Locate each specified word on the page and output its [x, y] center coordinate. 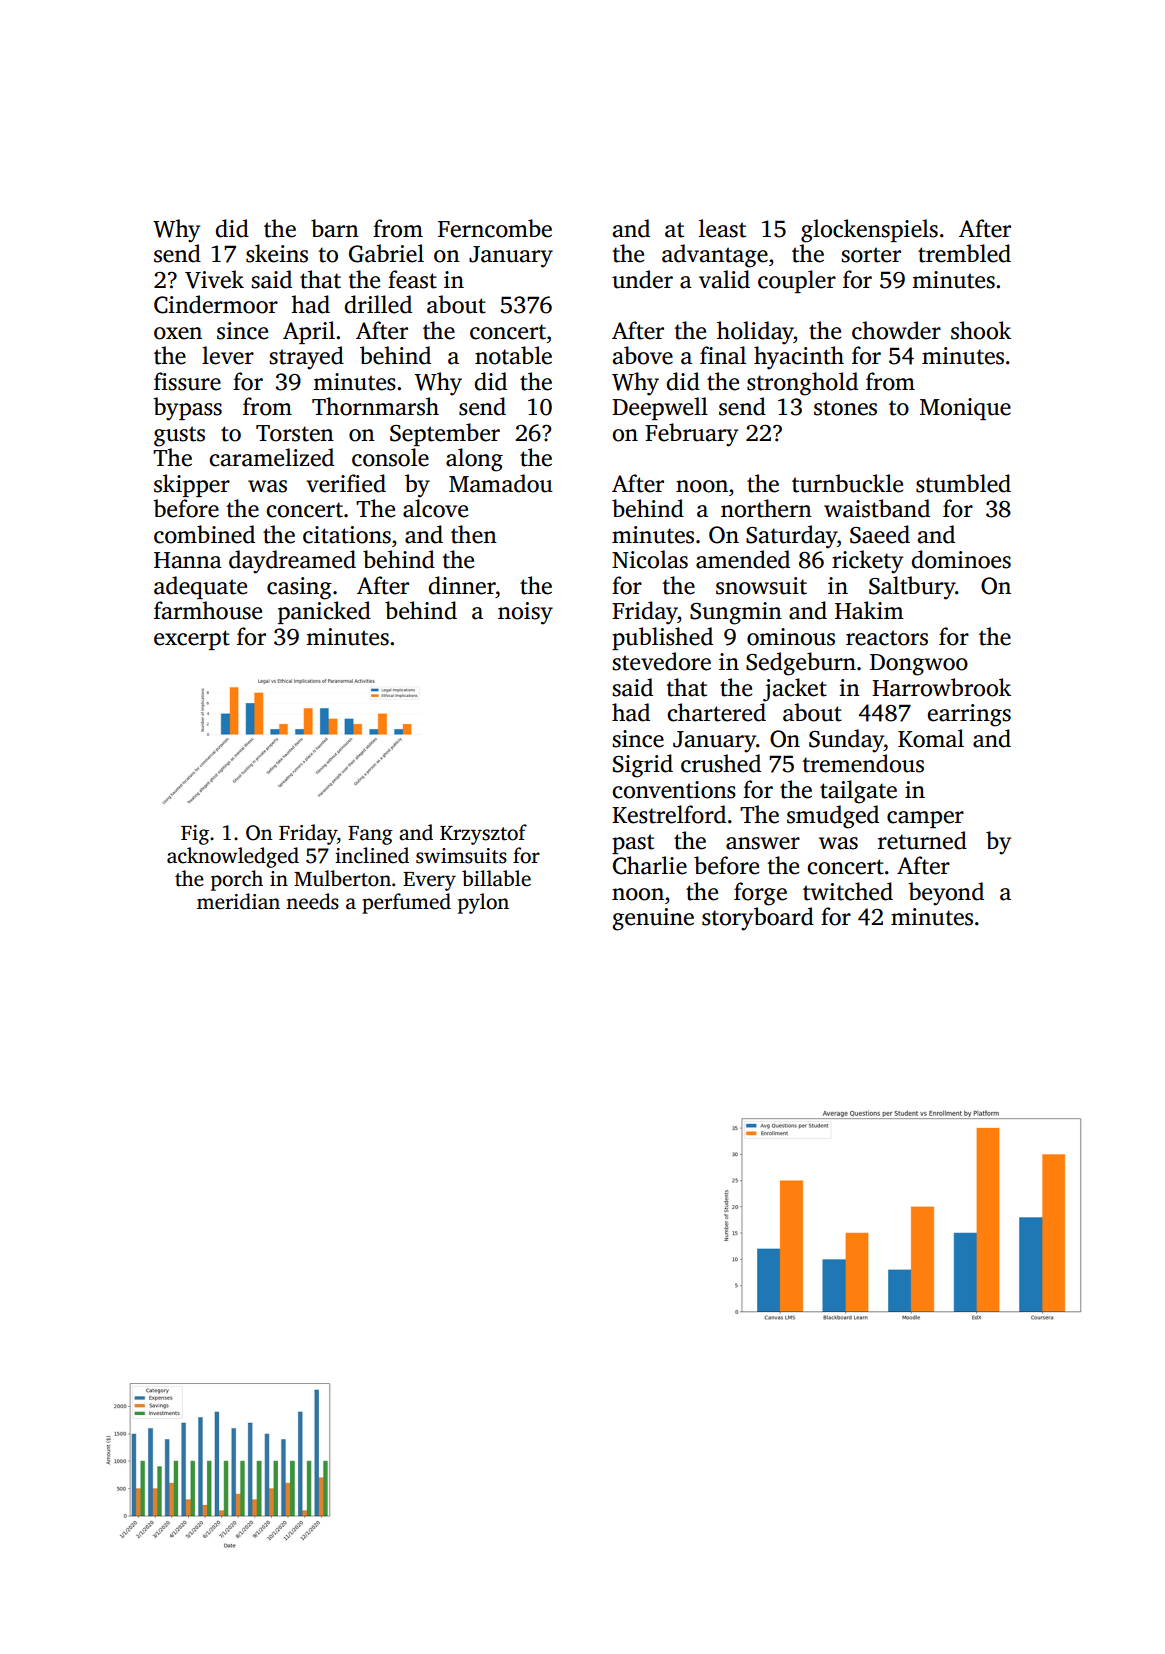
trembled [964, 253]
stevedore [661, 661]
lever [228, 355]
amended [743, 559]
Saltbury [912, 588]
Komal [931, 738]
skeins [277, 253]
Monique [965, 409]
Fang [370, 835]
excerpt [192, 640]
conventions [674, 790]
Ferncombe [495, 228]
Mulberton [342, 878]
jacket [795, 690]
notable [513, 355]
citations [347, 535]
